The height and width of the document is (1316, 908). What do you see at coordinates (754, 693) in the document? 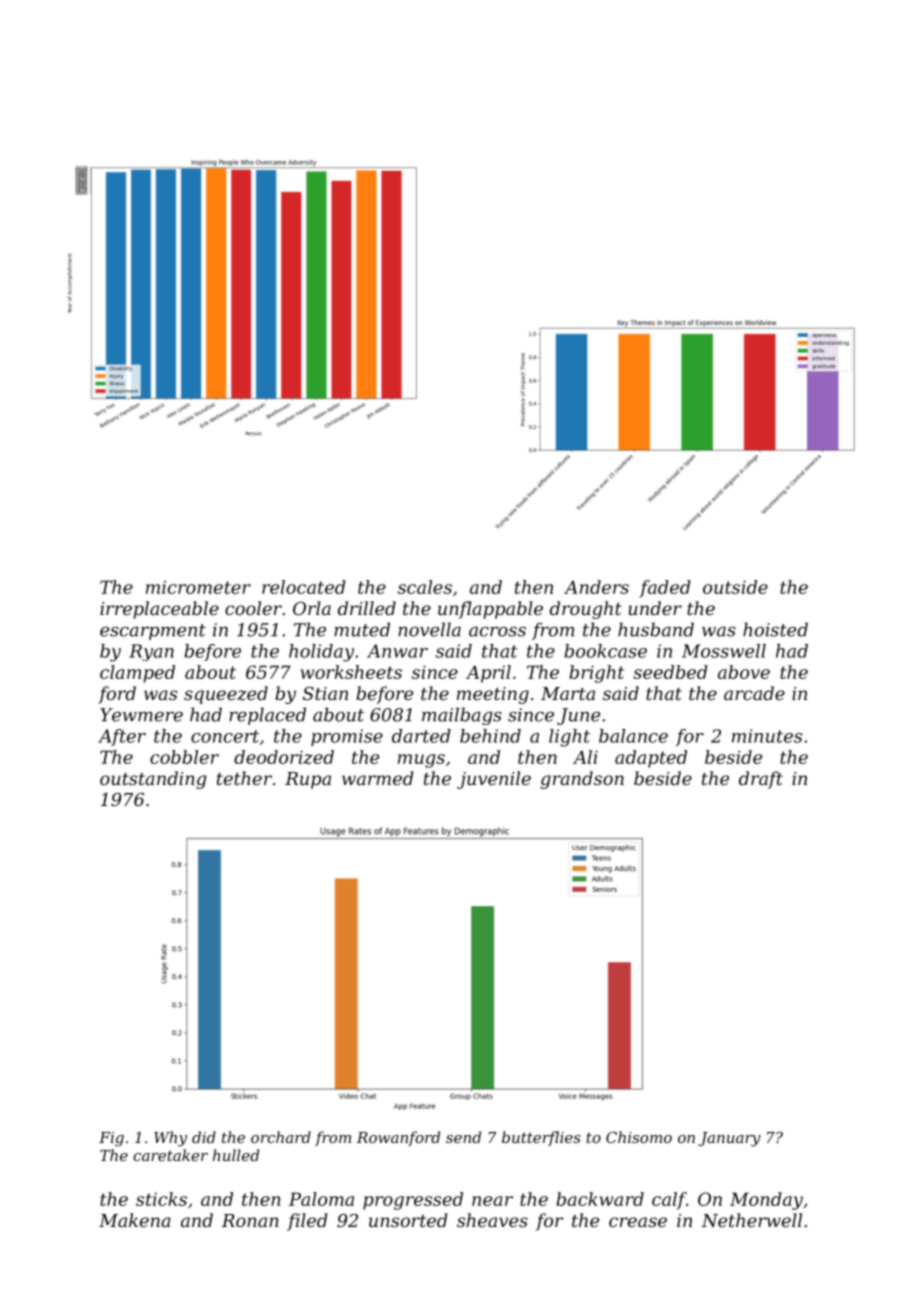
I see `arcade` at bounding box center [754, 693].
